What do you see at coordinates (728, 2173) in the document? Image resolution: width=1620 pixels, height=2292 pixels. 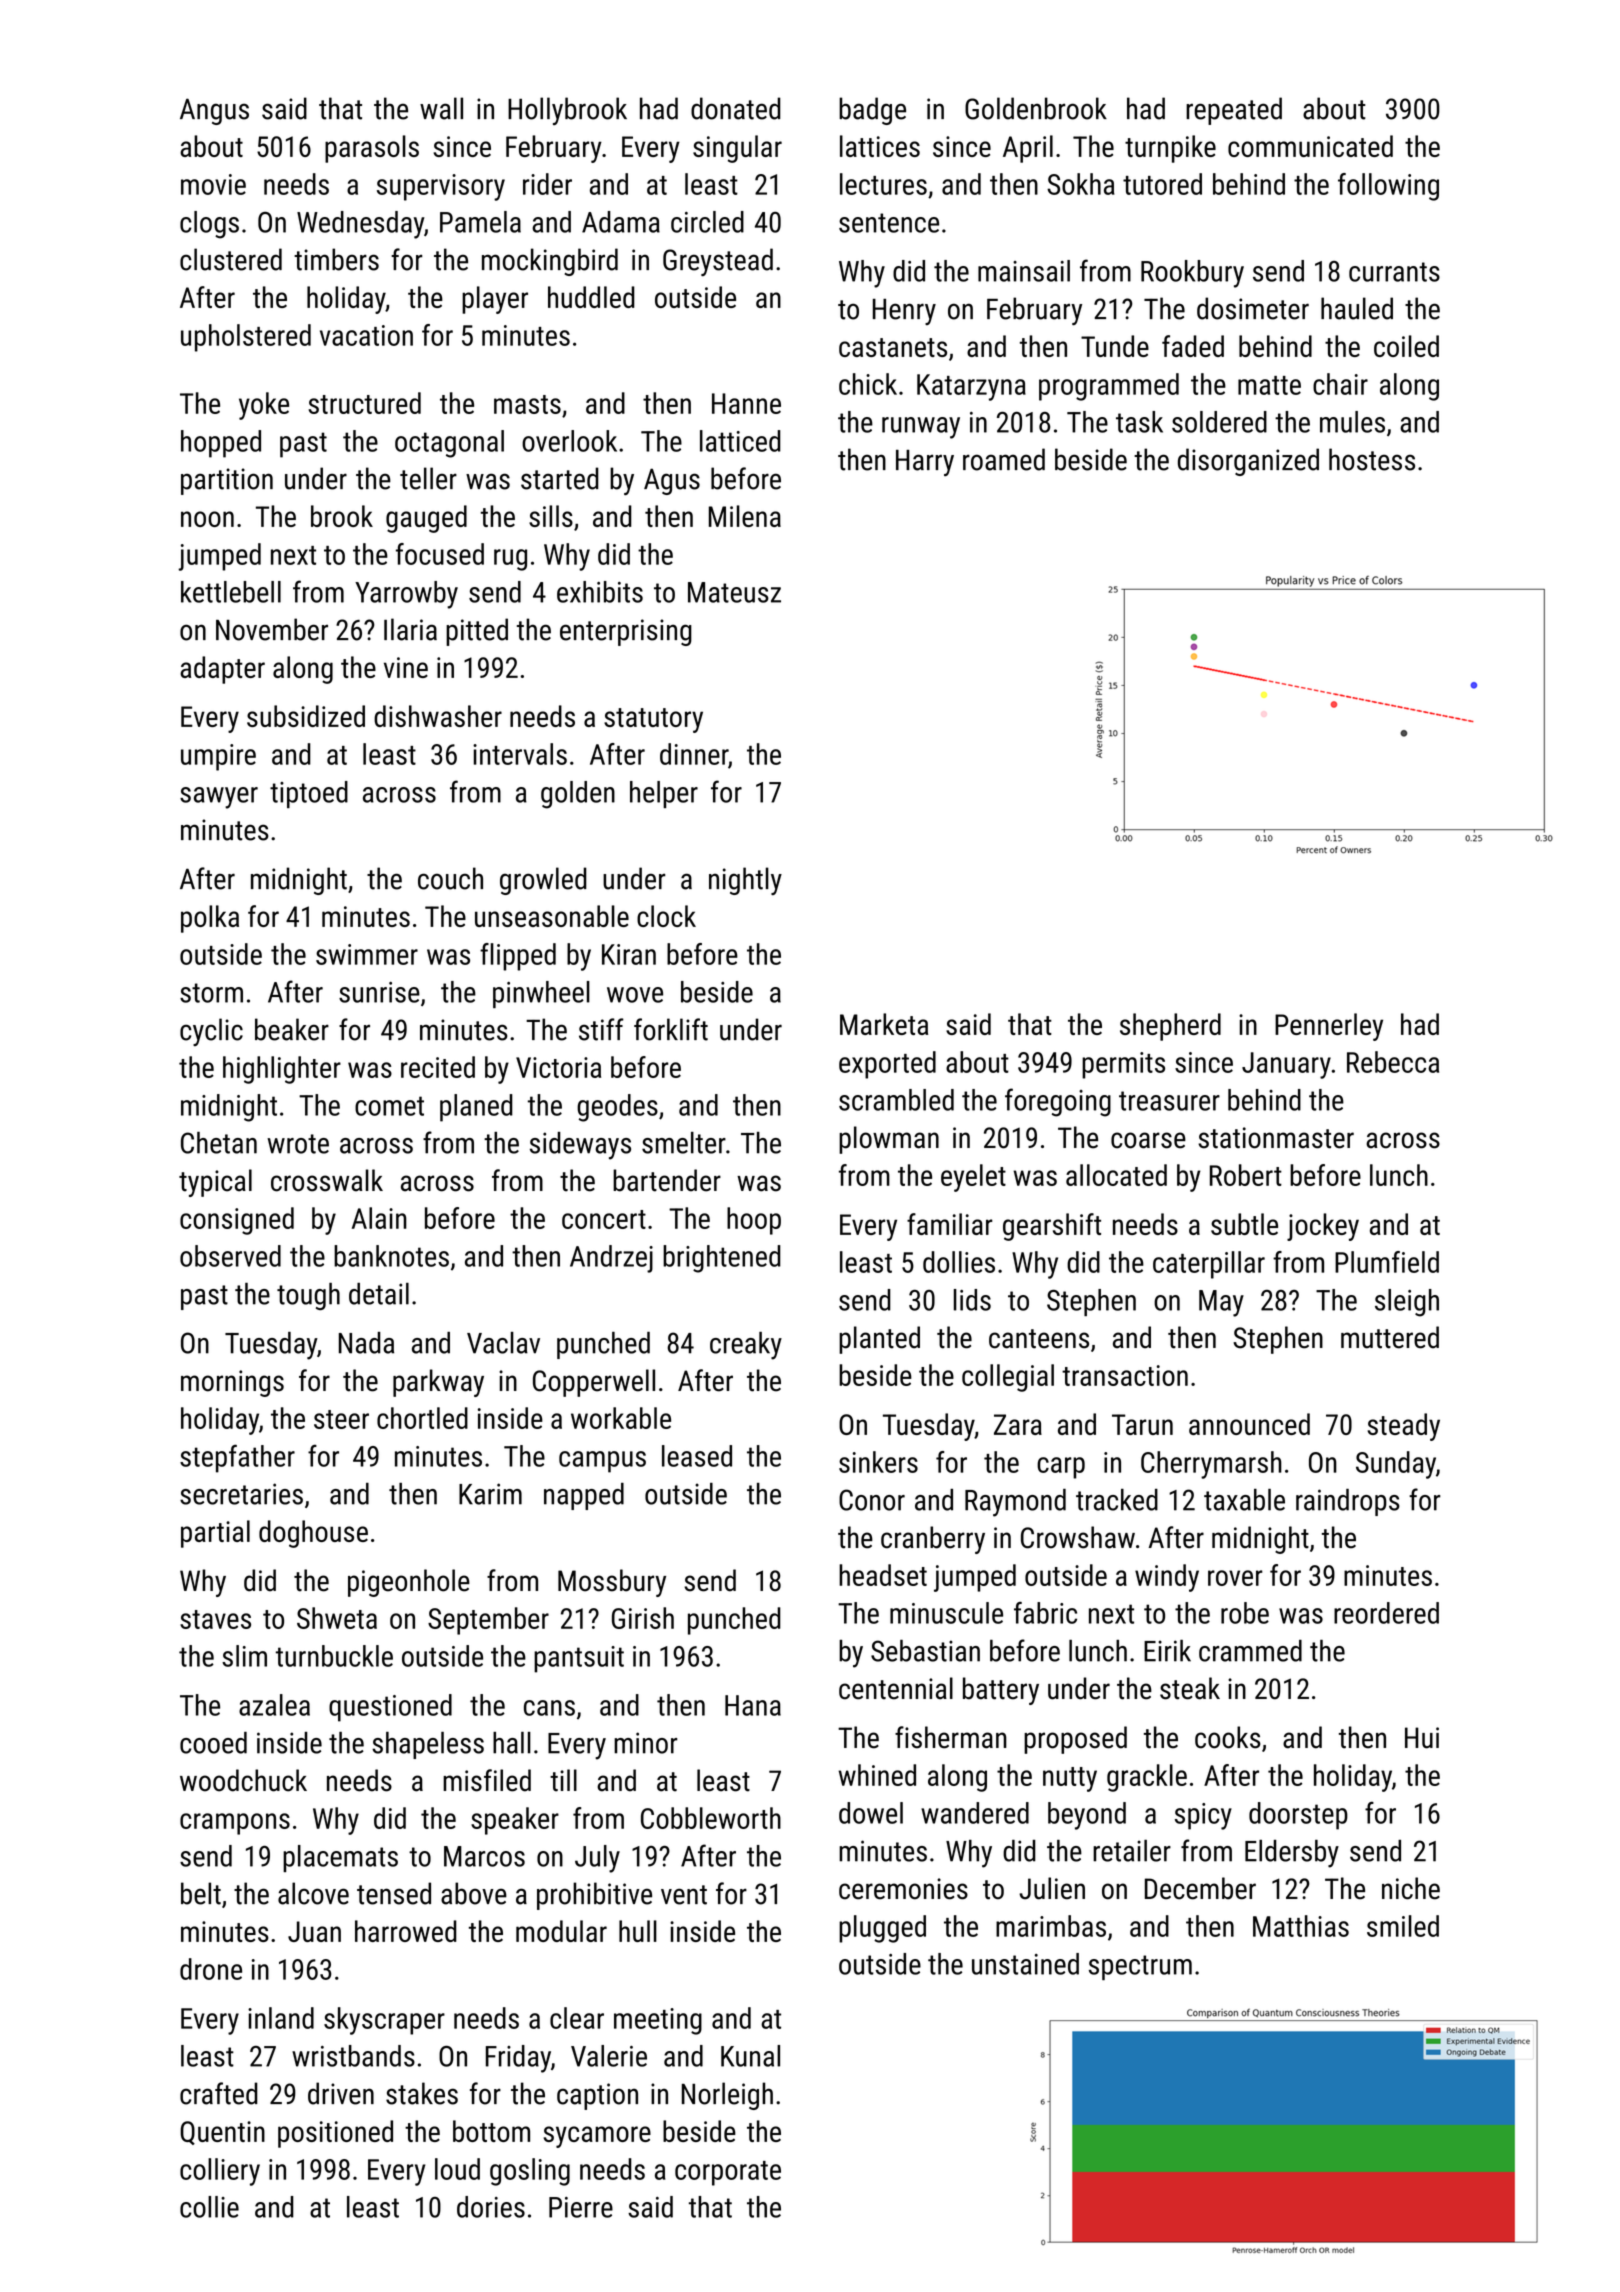 I see `corporate` at bounding box center [728, 2173].
